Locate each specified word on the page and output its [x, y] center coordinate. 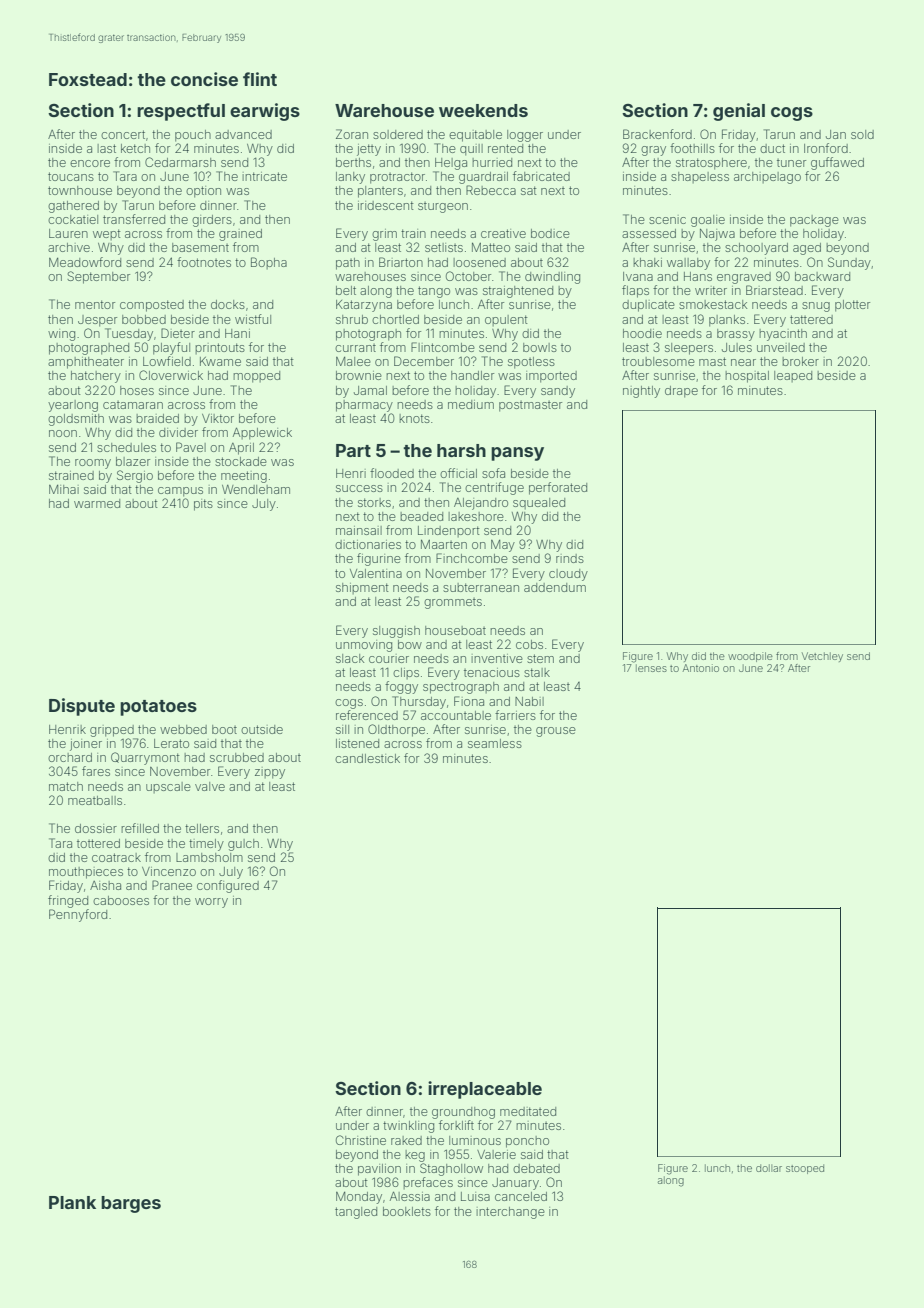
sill [342, 729]
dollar [769, 1168]
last [106, 148]
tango [434, 292]
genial [739, 112]
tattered [811, 319]
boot [224, 729]
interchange [510, 1213]
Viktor [218, 418]
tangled [356, 1213]
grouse [556, 732]
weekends [483, 110]
